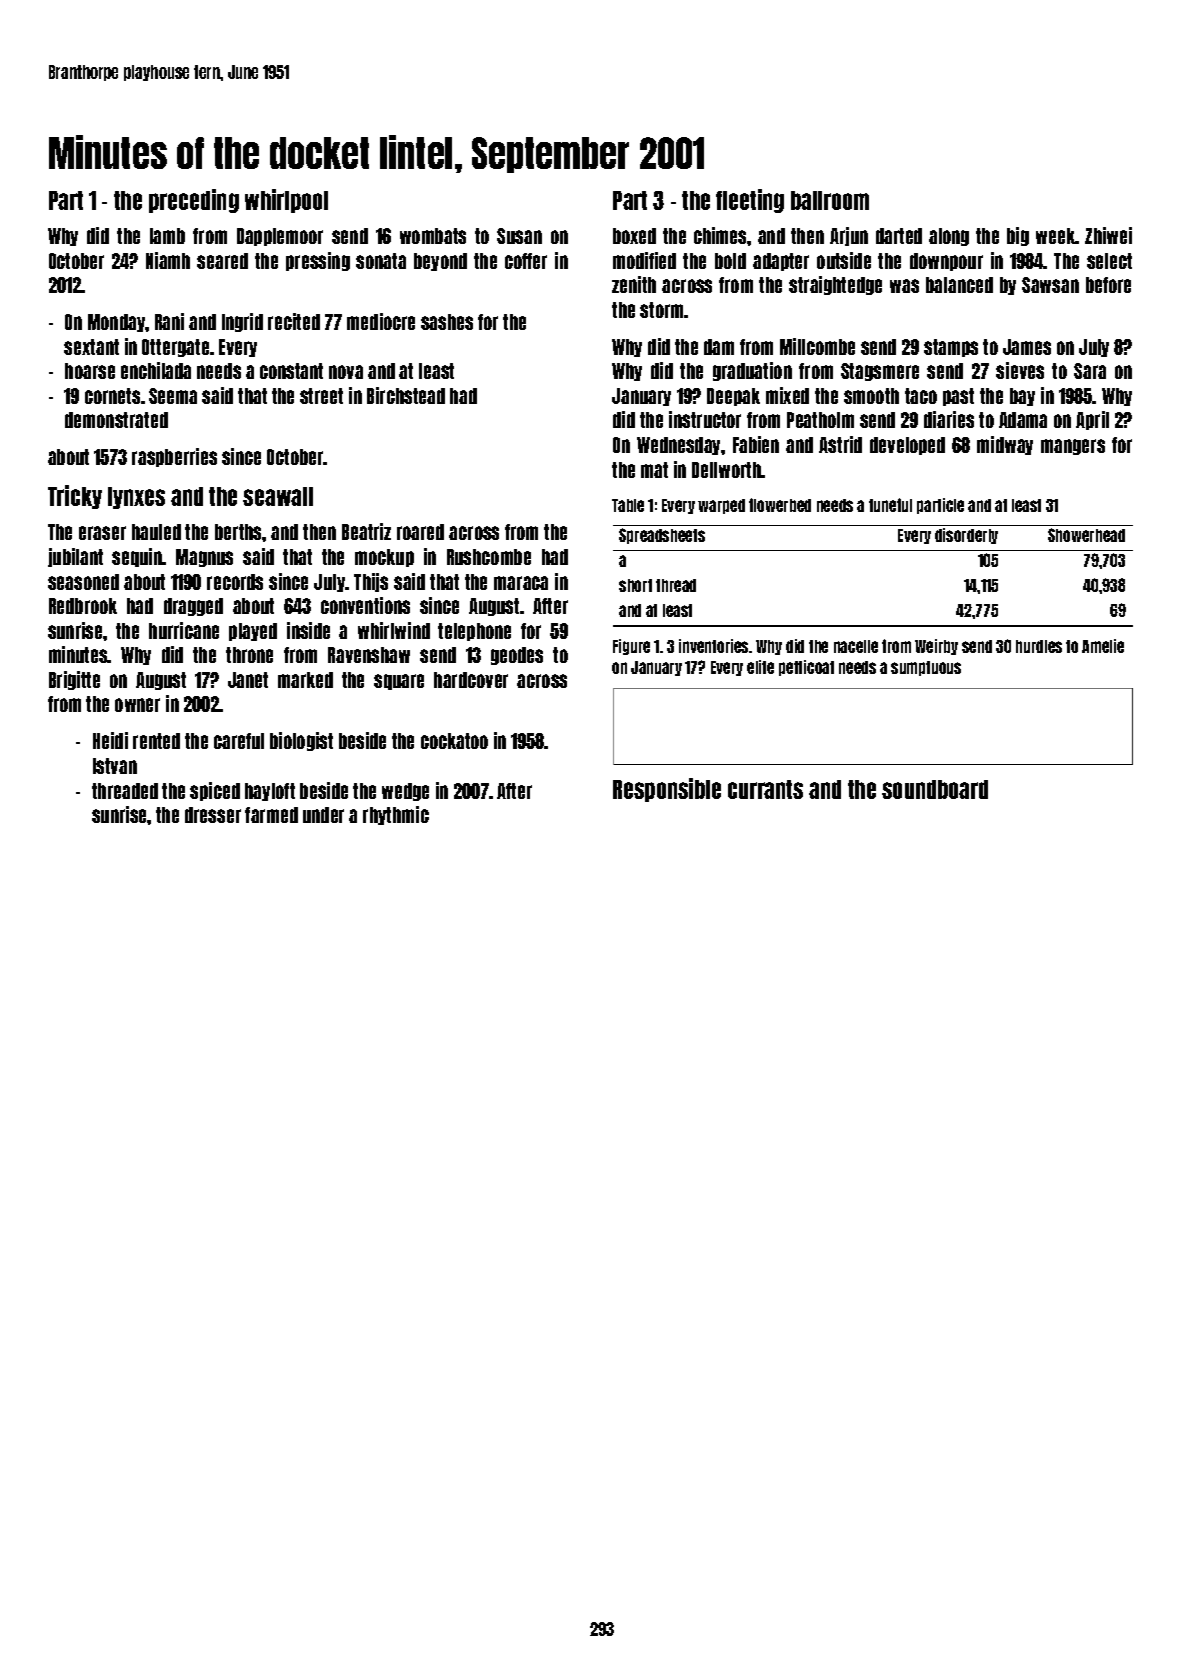 The height and width of the document is (1670, 1181). What do you see at coordinates (750, 201) in the document?
I see `fleeting` at bounding box center [750, 201].
